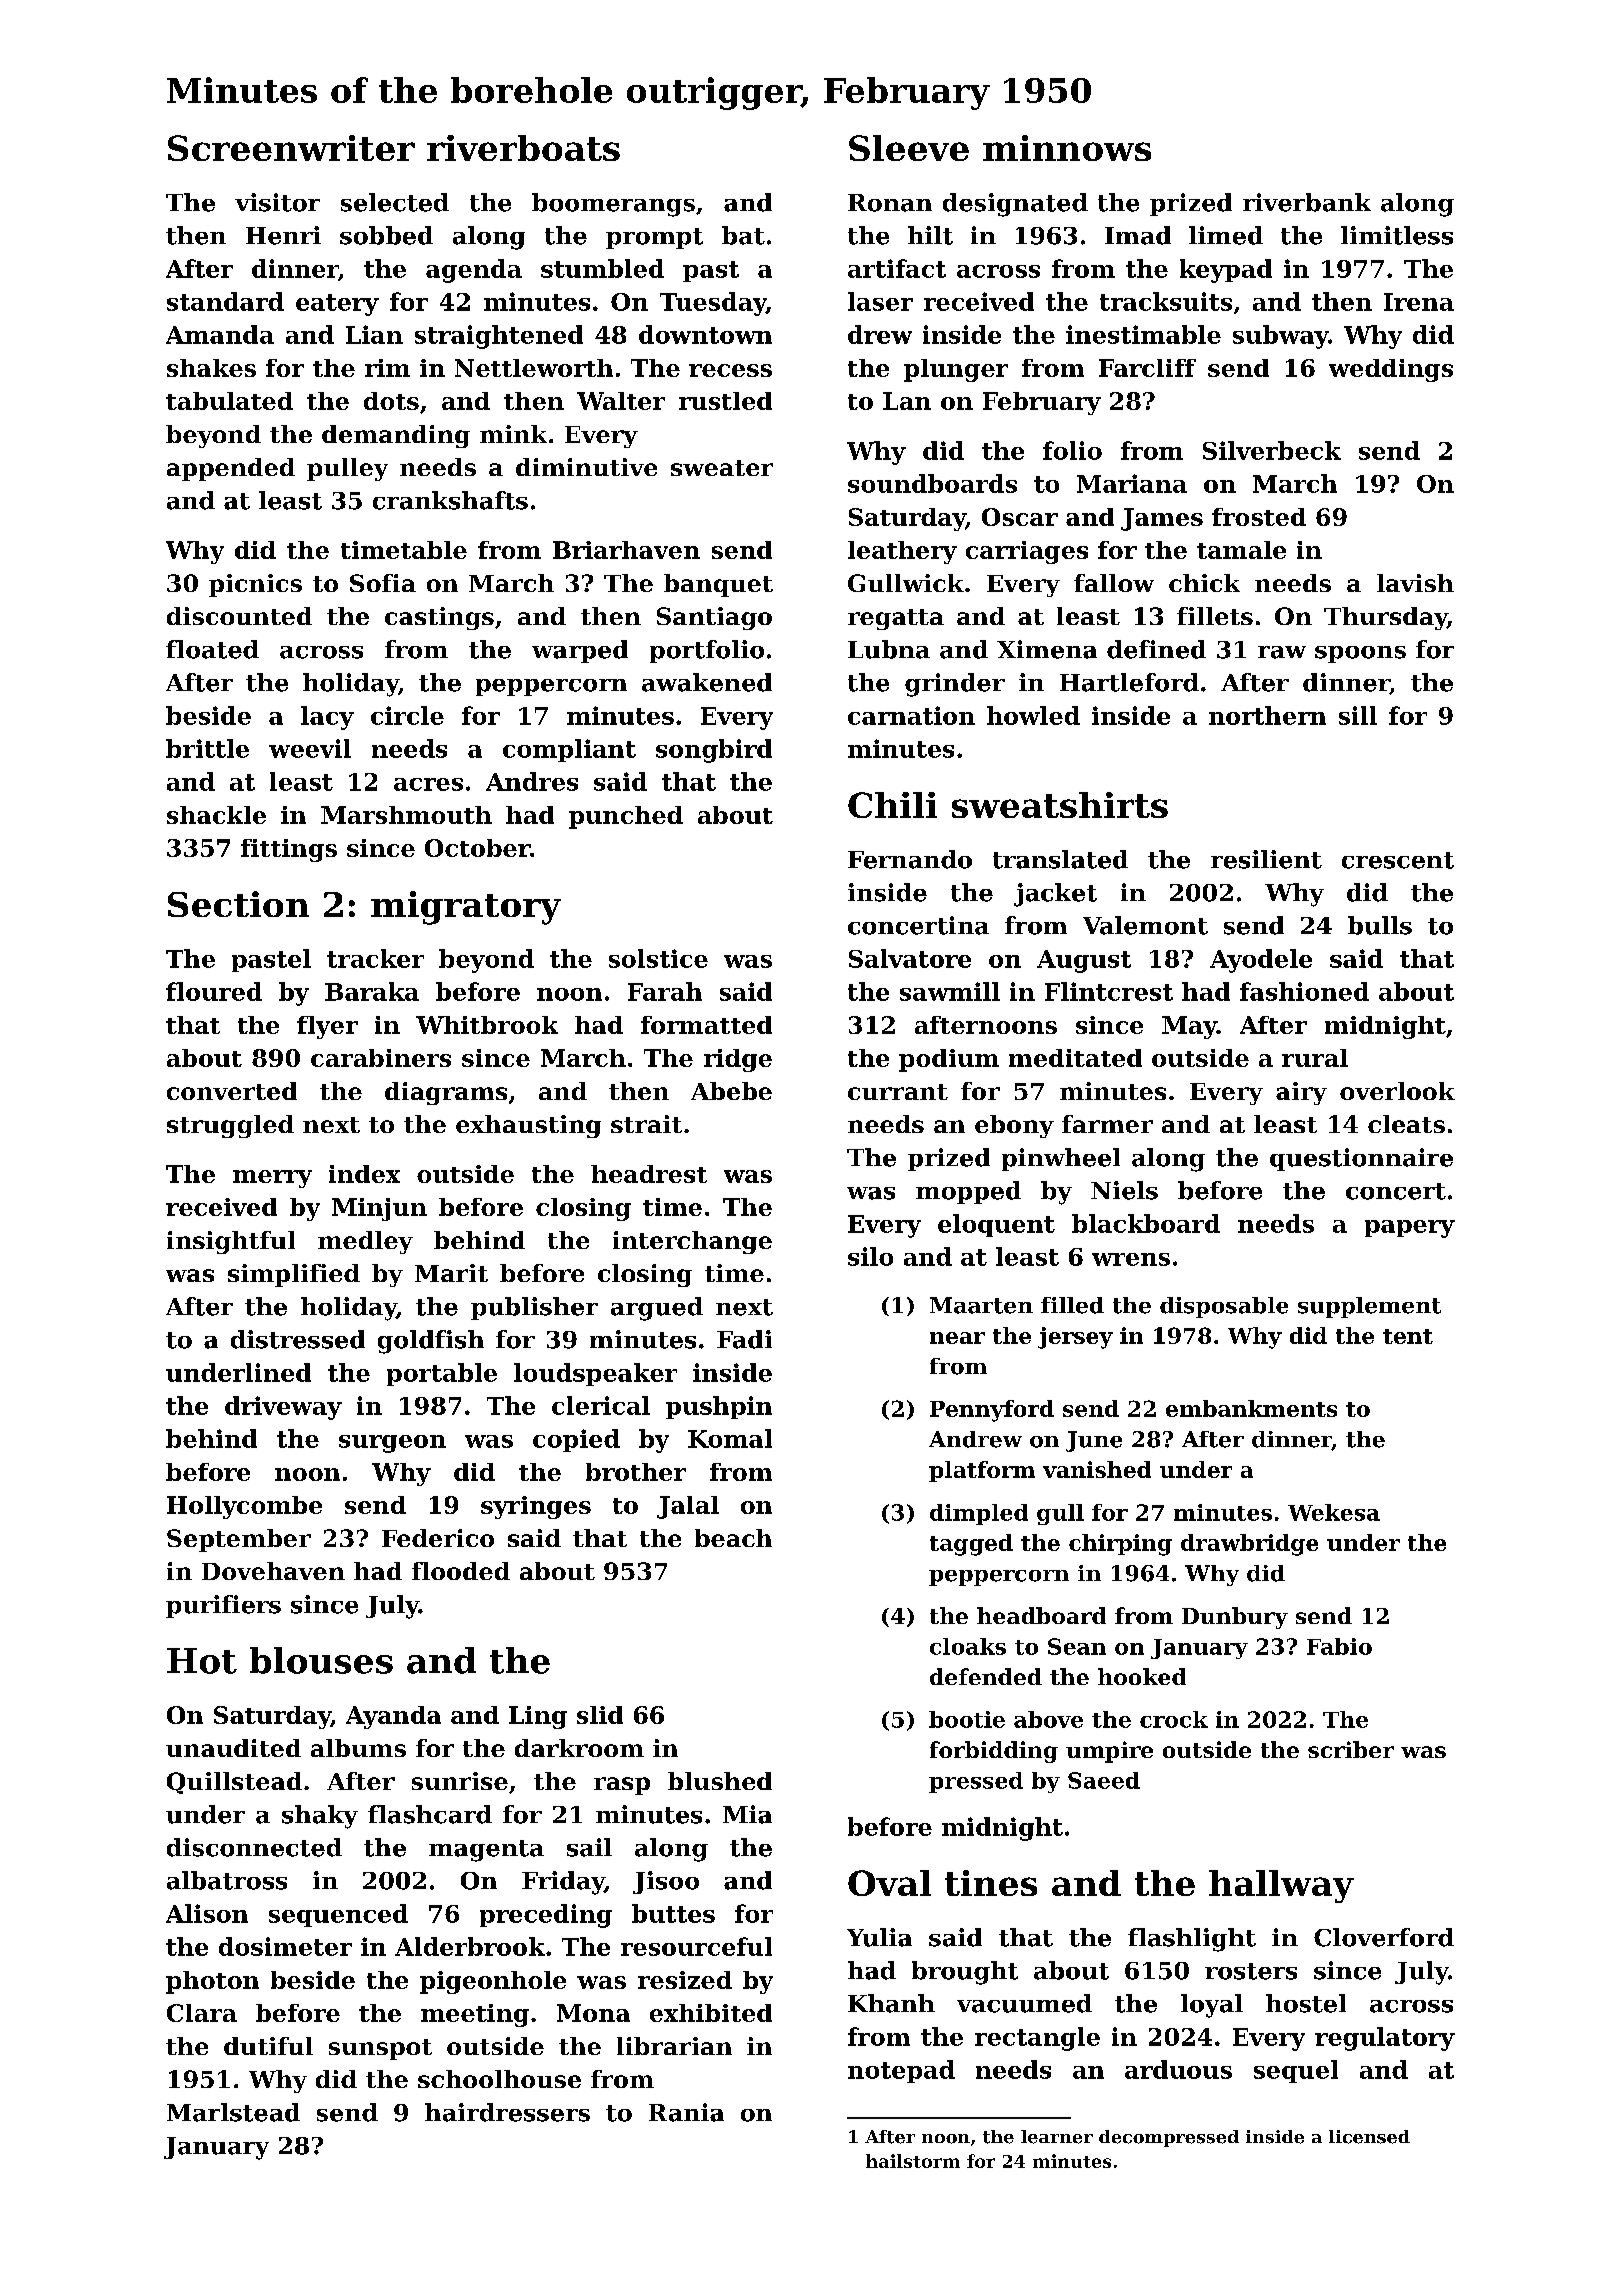 Image resolution: width=1620 pixels, height=2292 pixels. I want to click on solstice, so click(658, 958).
